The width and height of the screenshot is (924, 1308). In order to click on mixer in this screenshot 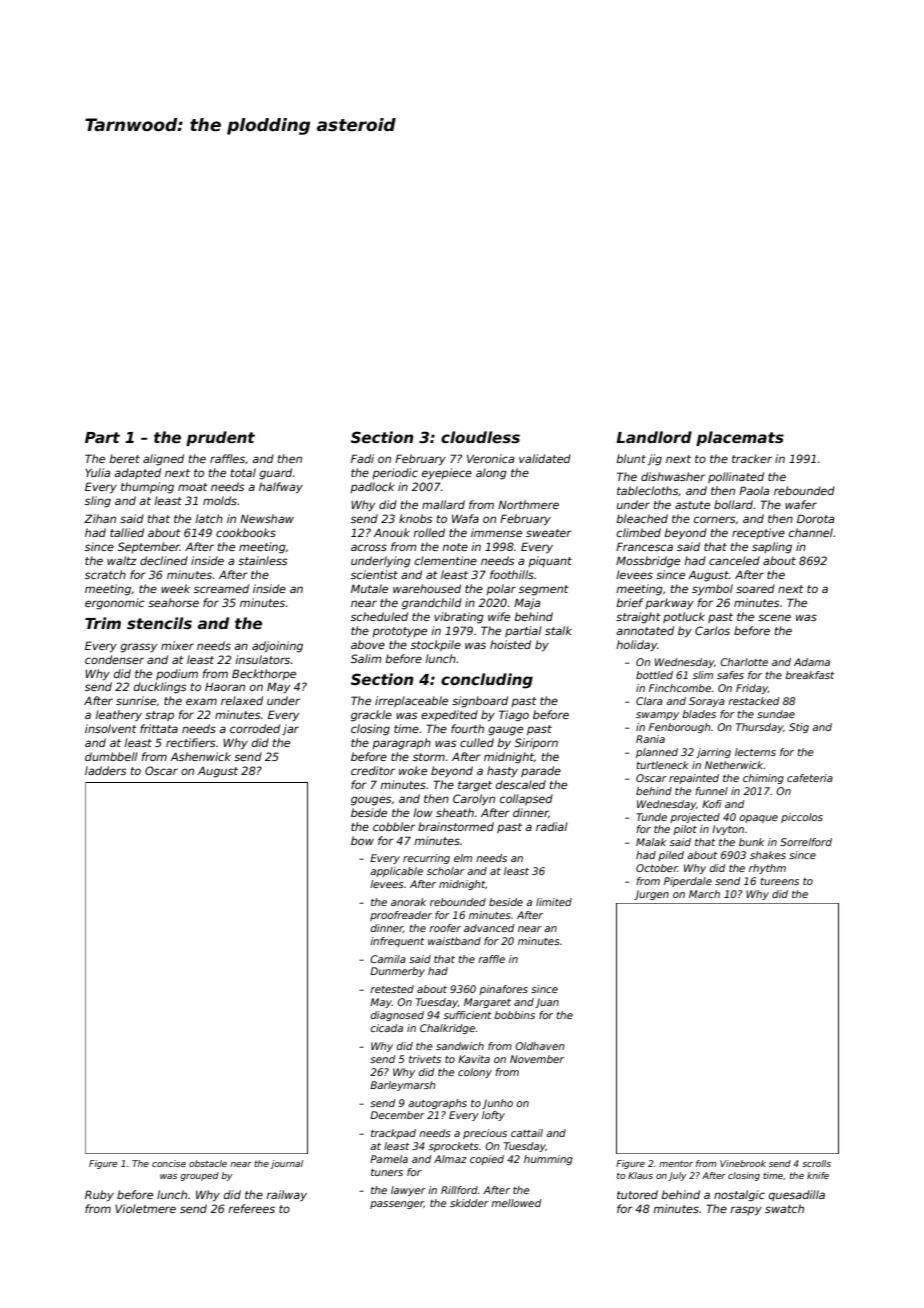, I will do `click(177, 645)`.
